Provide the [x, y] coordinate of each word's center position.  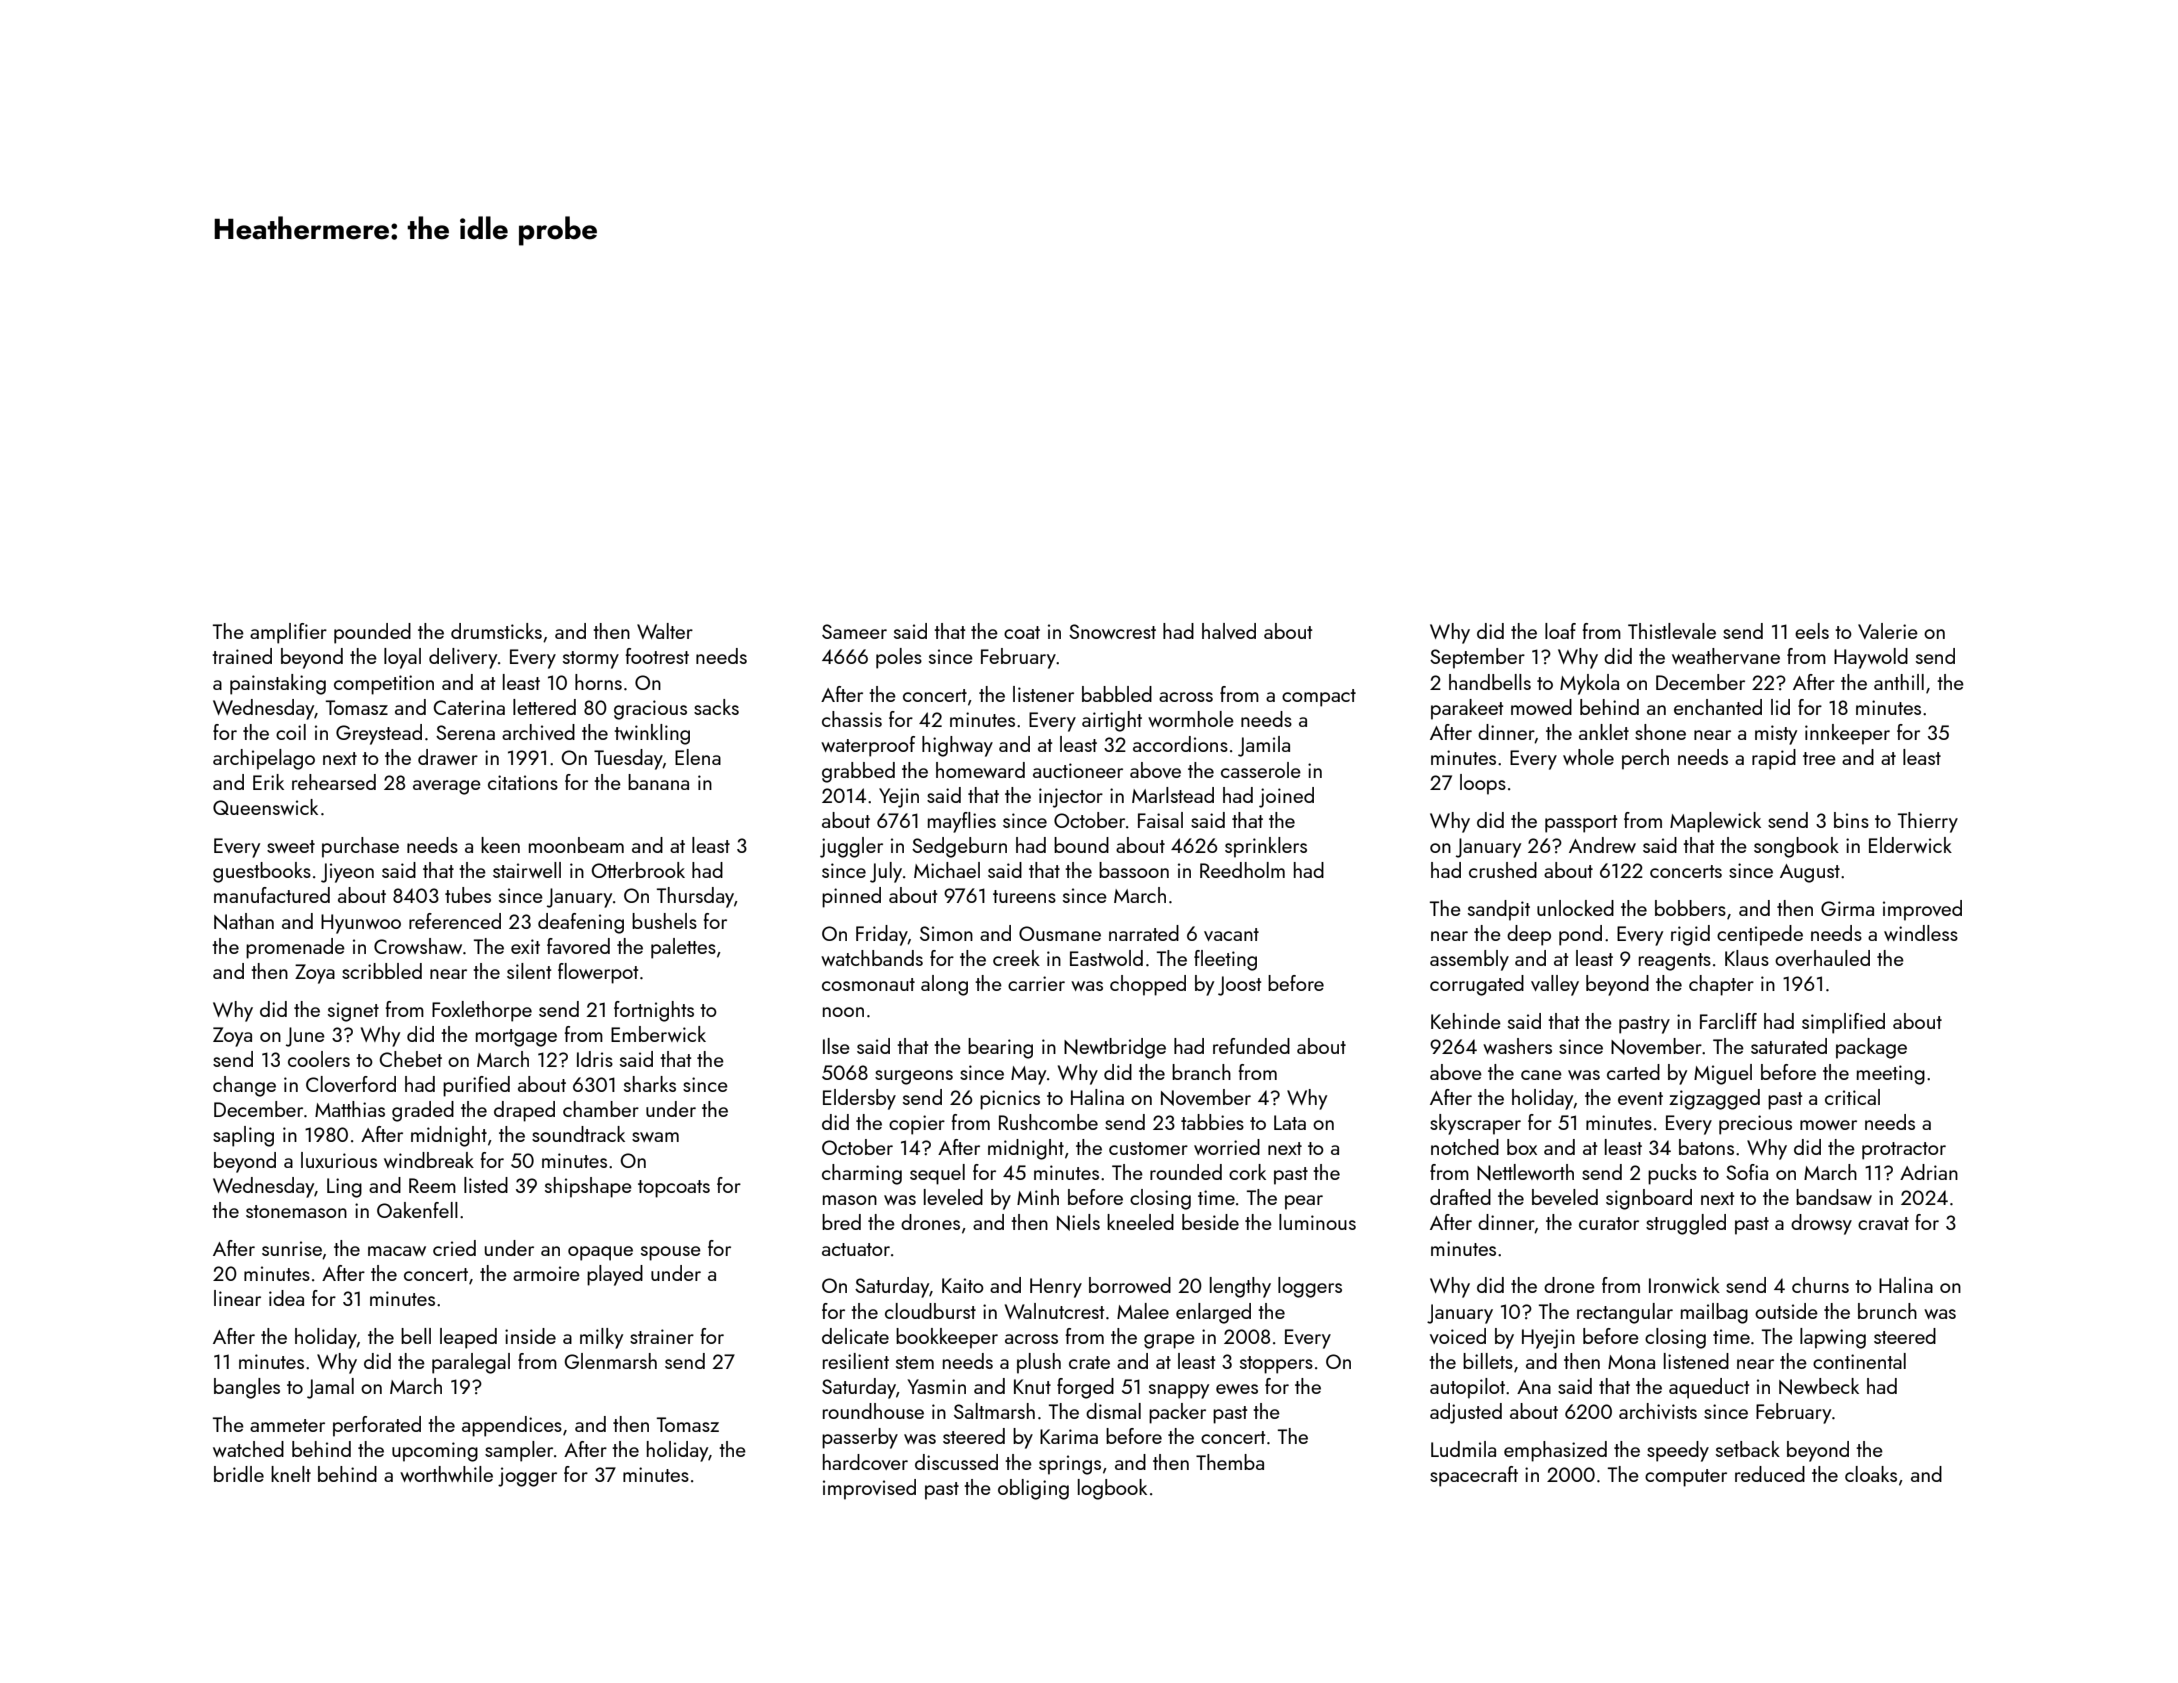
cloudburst [930, 1311]
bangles [247, 1388]
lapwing [1833, 1338]
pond [1580, 935]
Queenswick [265, 807]
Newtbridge [1115, 1048]
